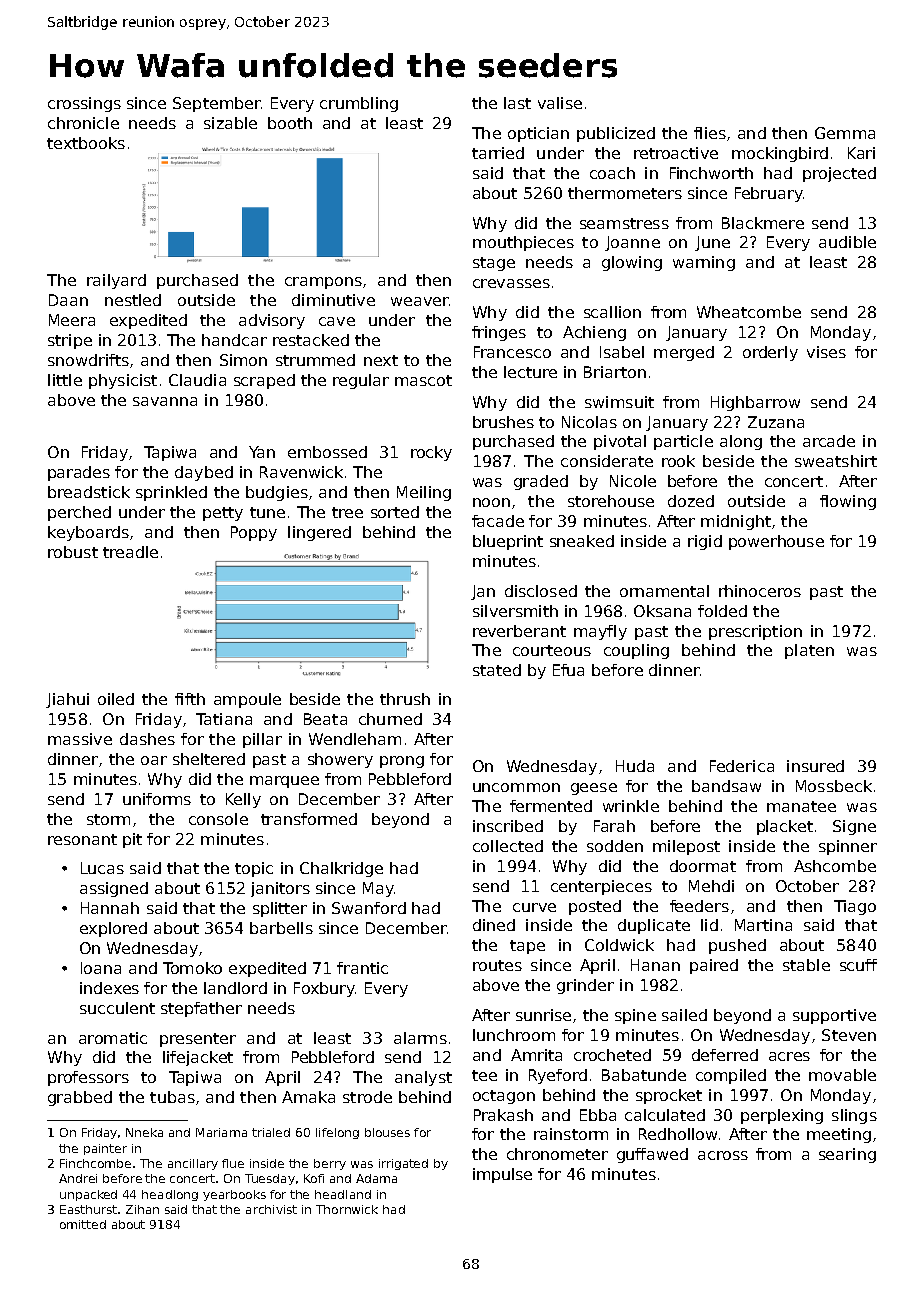 This screenshot has width=924, height=1308. What do you see at coordinates (95, 1163) in the screenshot?
I see `Finchcombe` at bounding box center [95, 1163].
